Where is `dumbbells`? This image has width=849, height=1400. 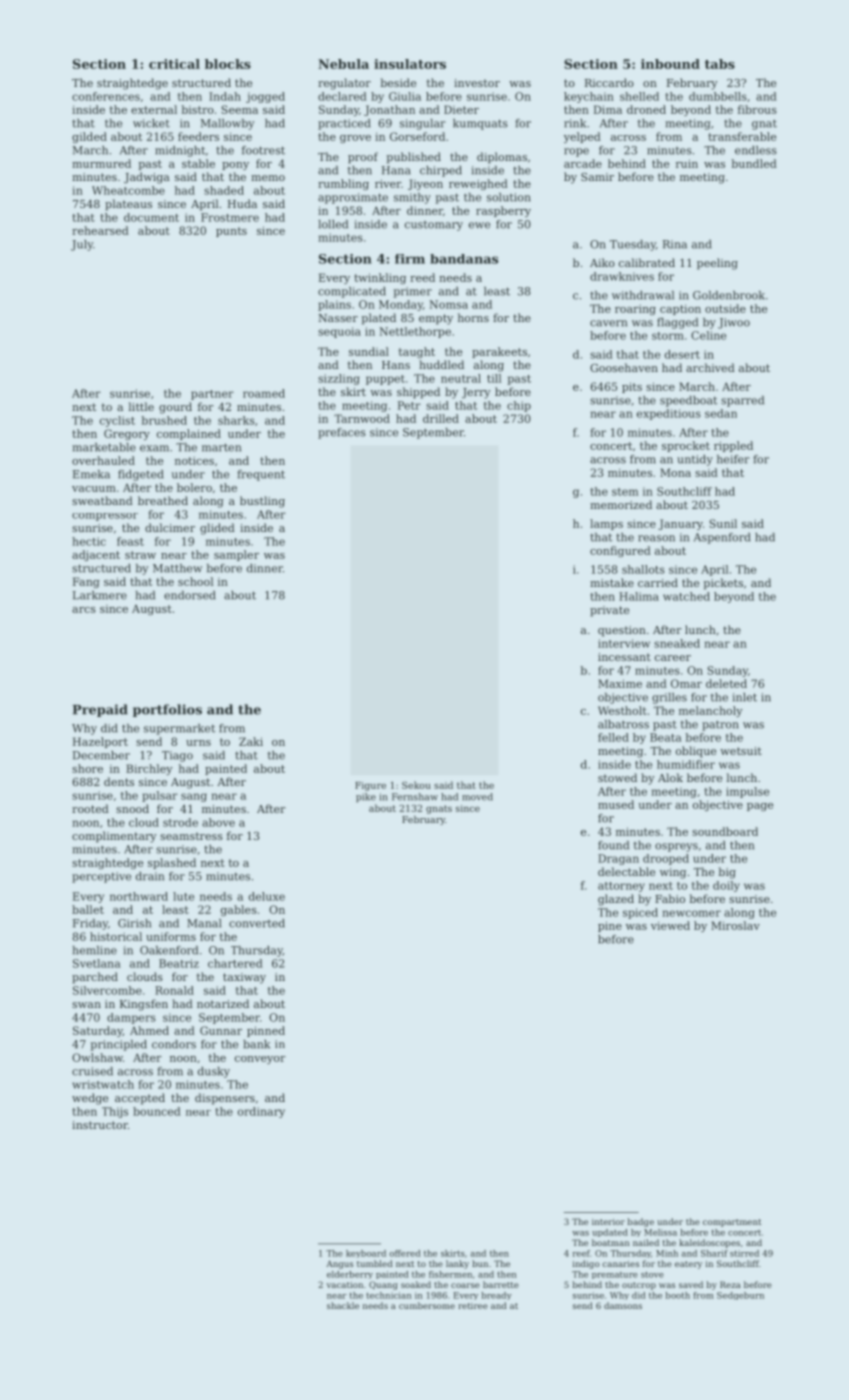 dumbbells is located at coordinates (718, 96).
